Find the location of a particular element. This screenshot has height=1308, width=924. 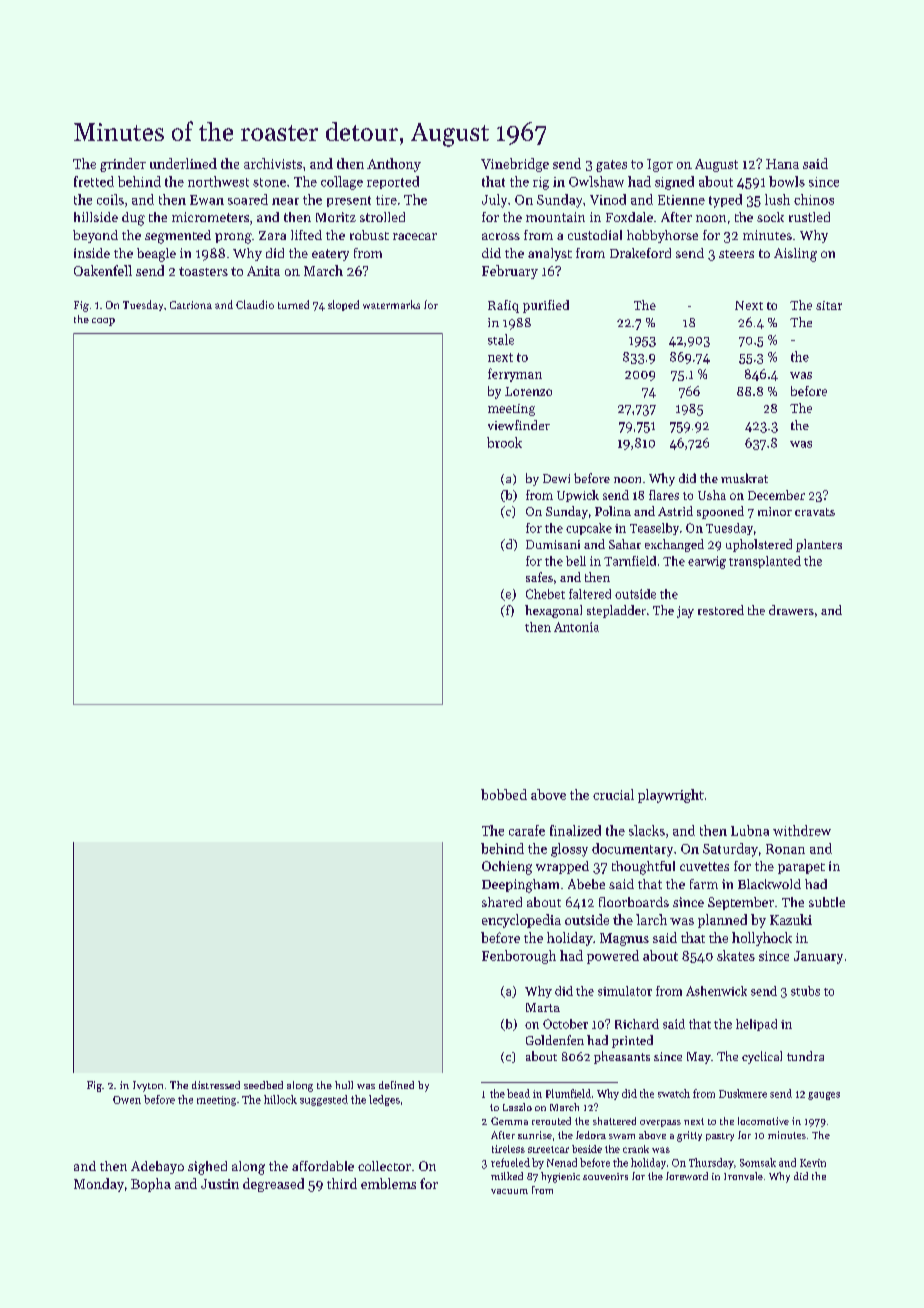

Monday is located at coordinates (99, 1185).
